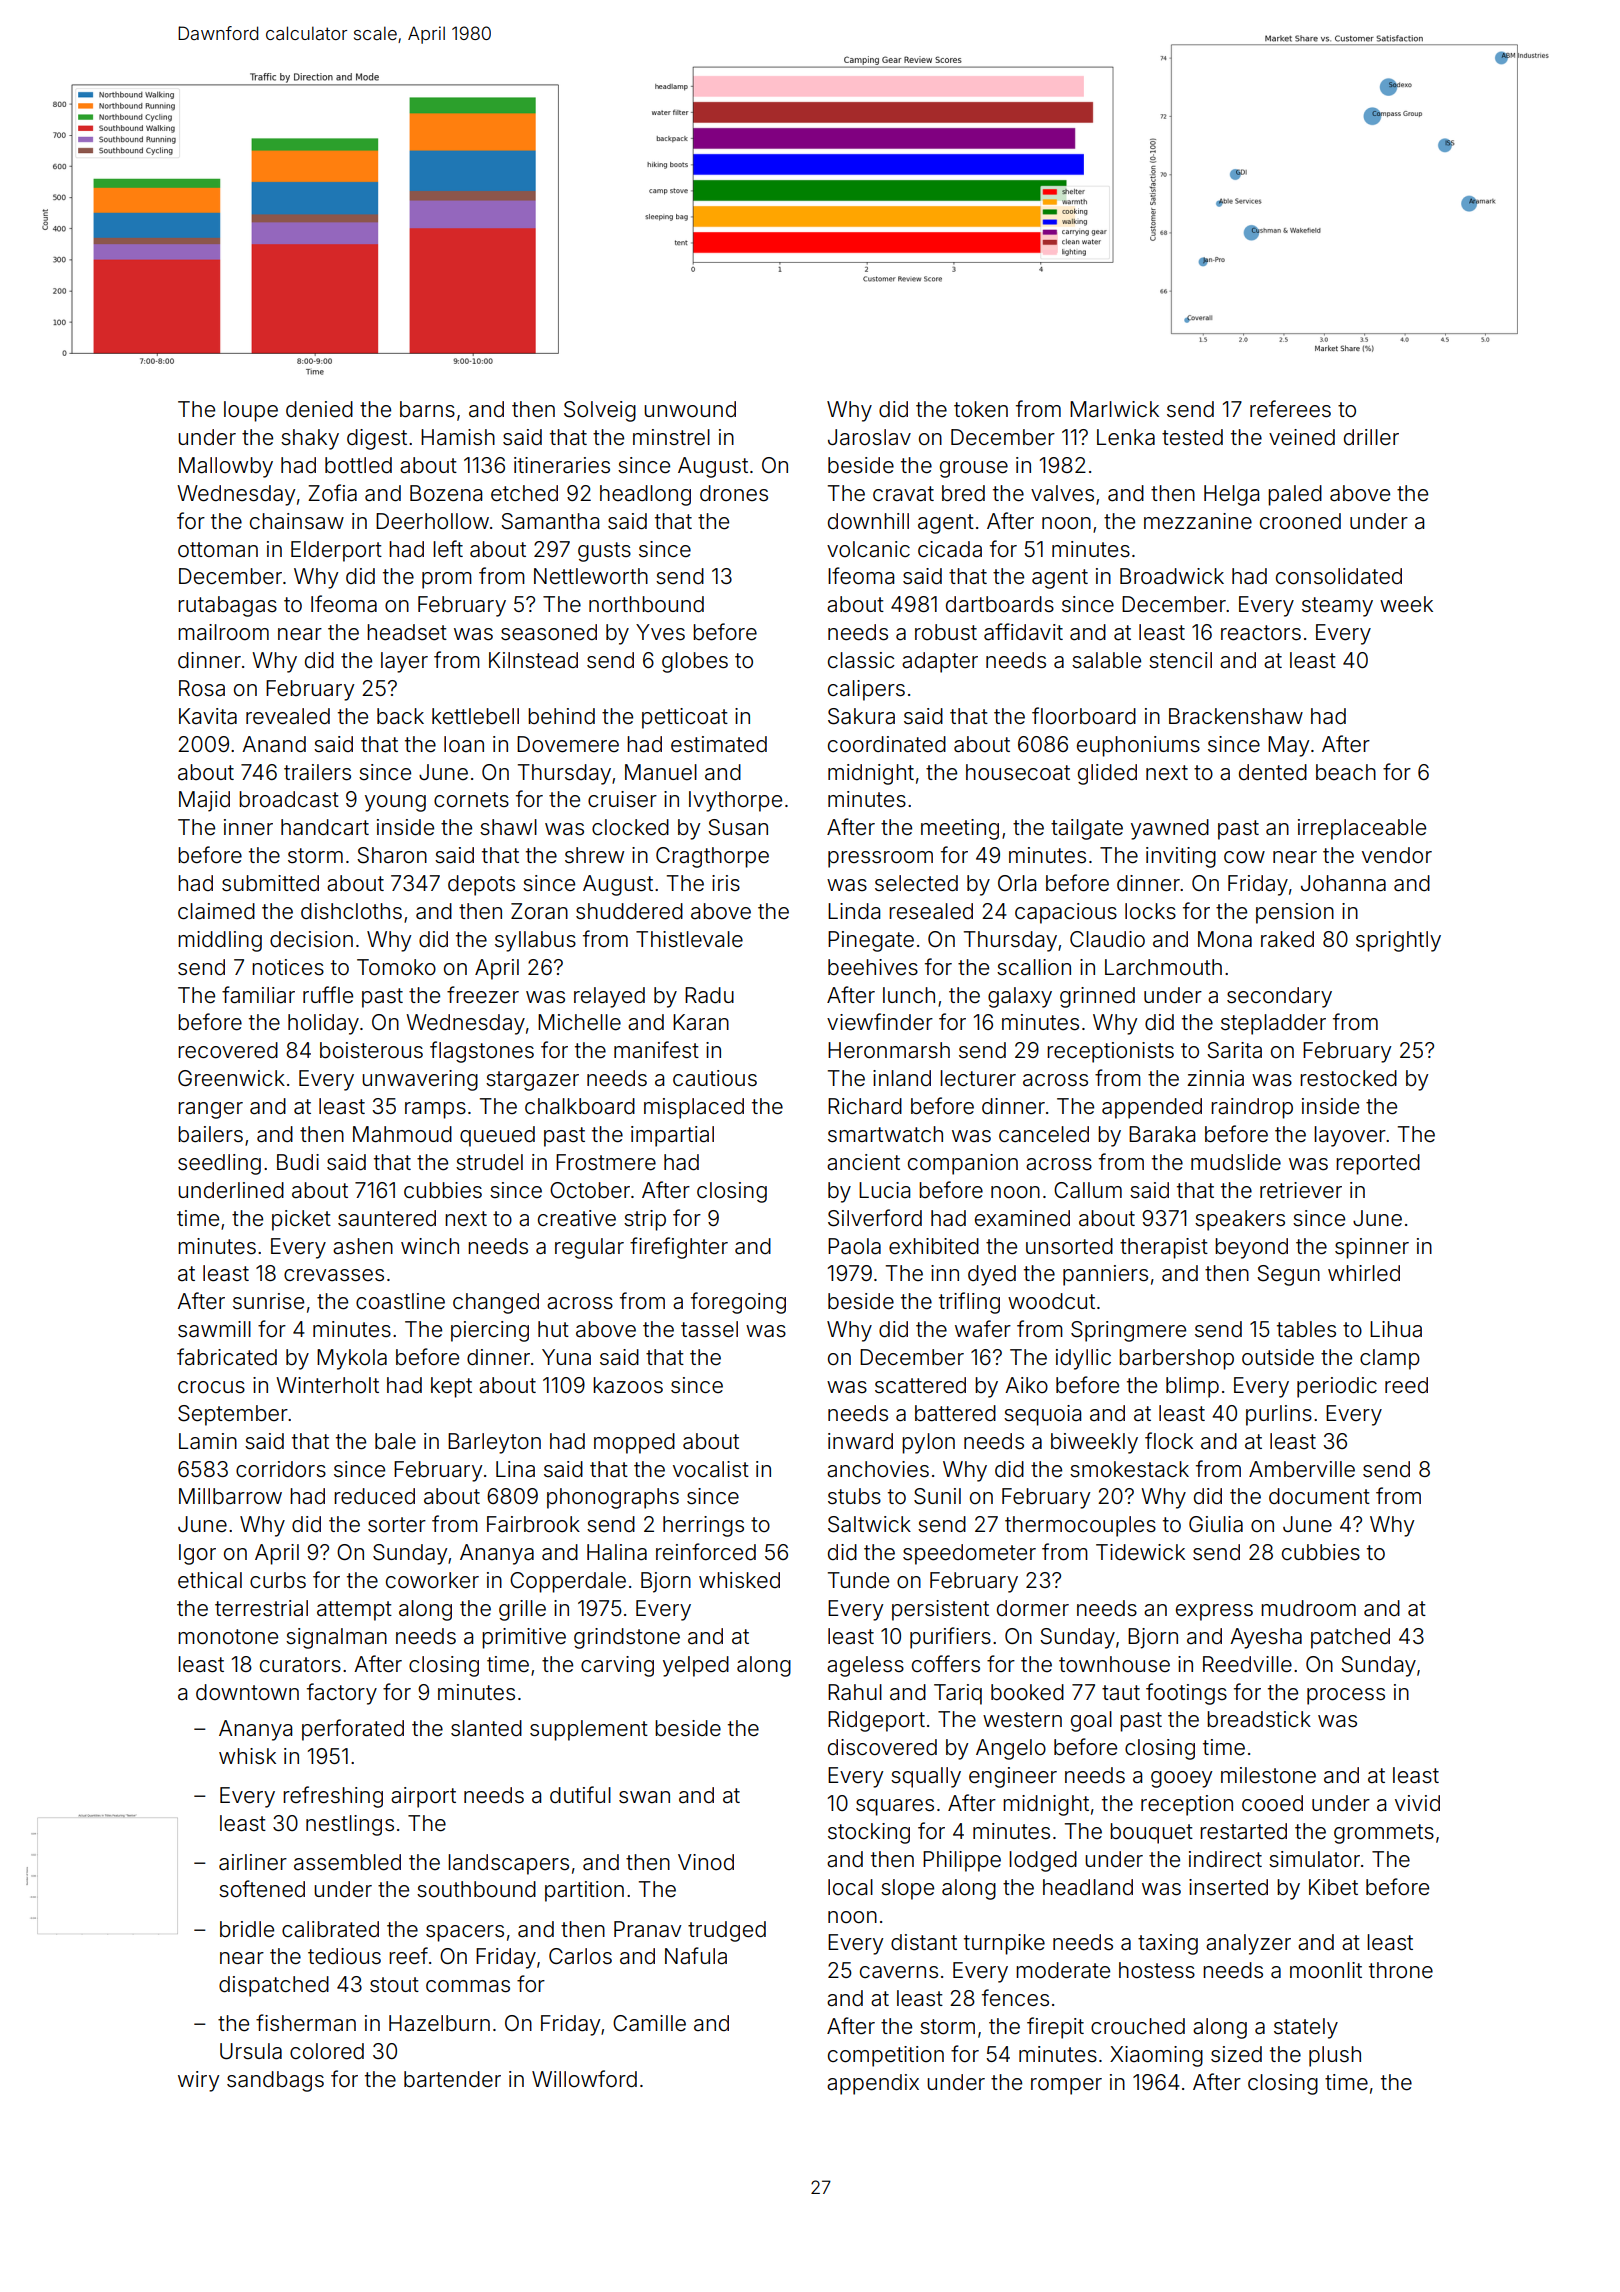 This screenshot has height=2292, width=1620. Describe the element at coordinates (645, 1220) in the screenshot. I see `strip` at that location.
